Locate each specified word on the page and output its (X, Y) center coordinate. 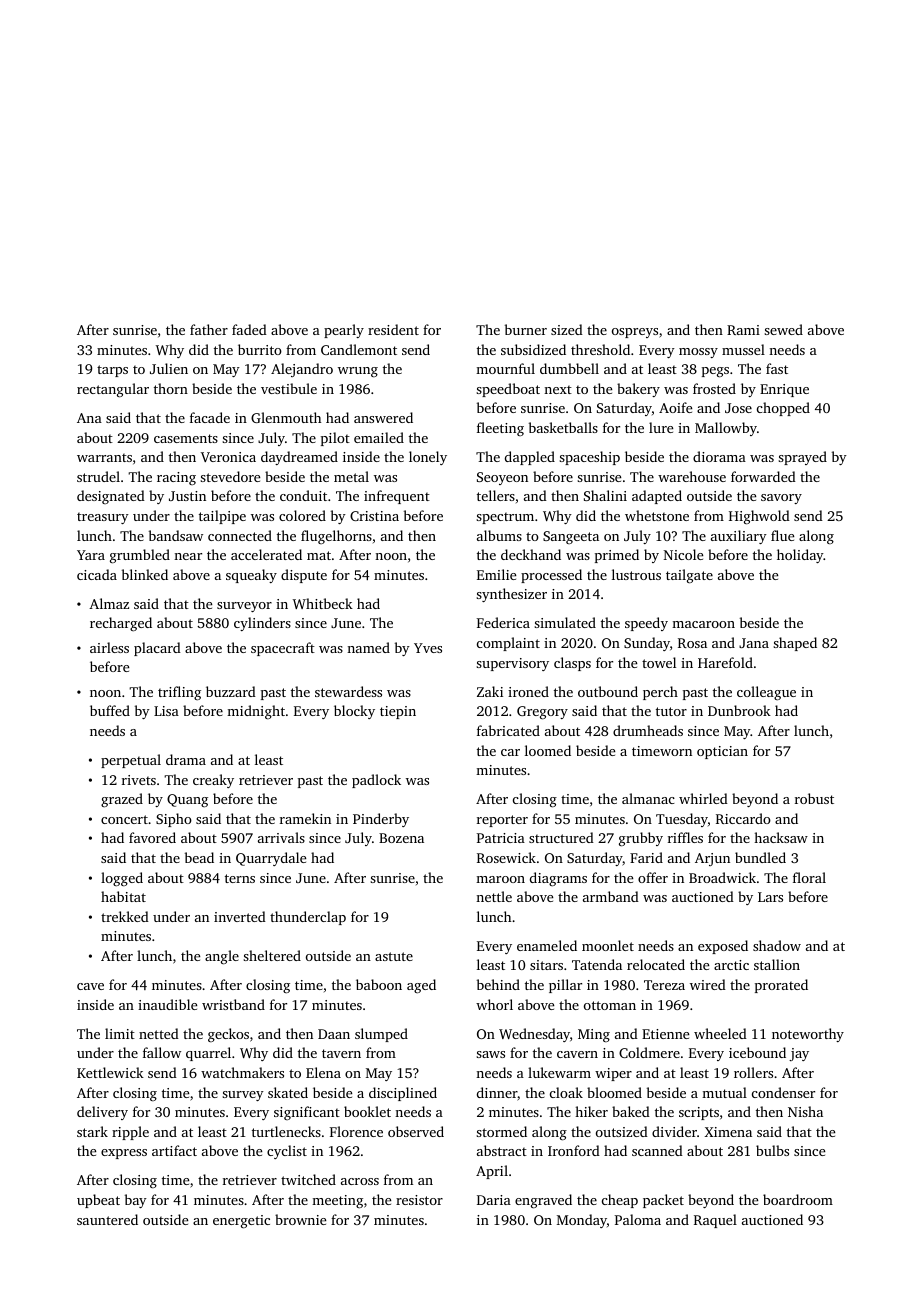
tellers (496, 495)
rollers (753, 1072)
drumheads (648, 730)
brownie (300, 1219)
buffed (110, 710)
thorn (171, 388)
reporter (502, 821)
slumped (381, 1035)
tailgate (689, 576)
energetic (241, 1222)
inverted (240, 916)
